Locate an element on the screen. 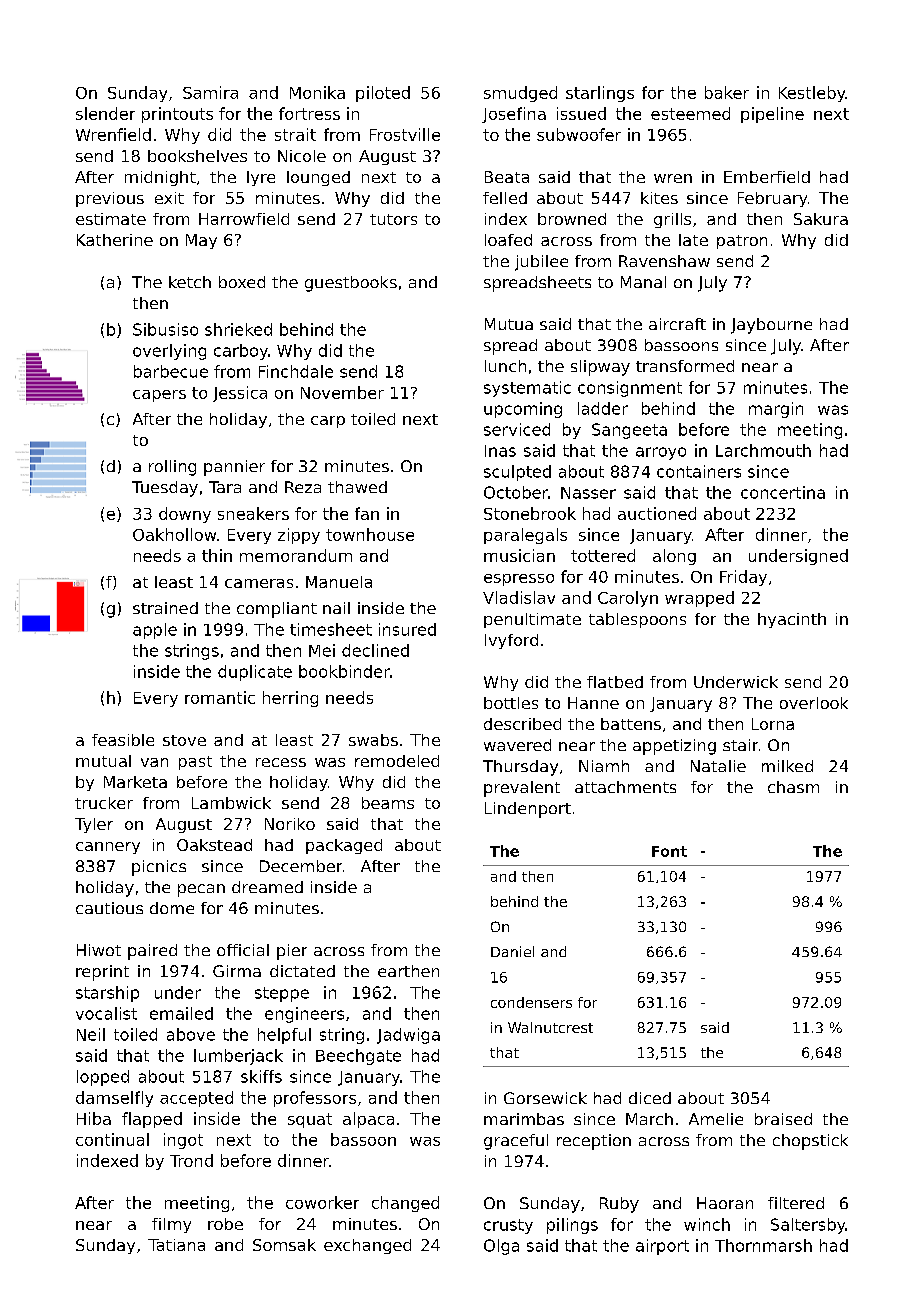  timesheet is located at coordinates (331, 629).
